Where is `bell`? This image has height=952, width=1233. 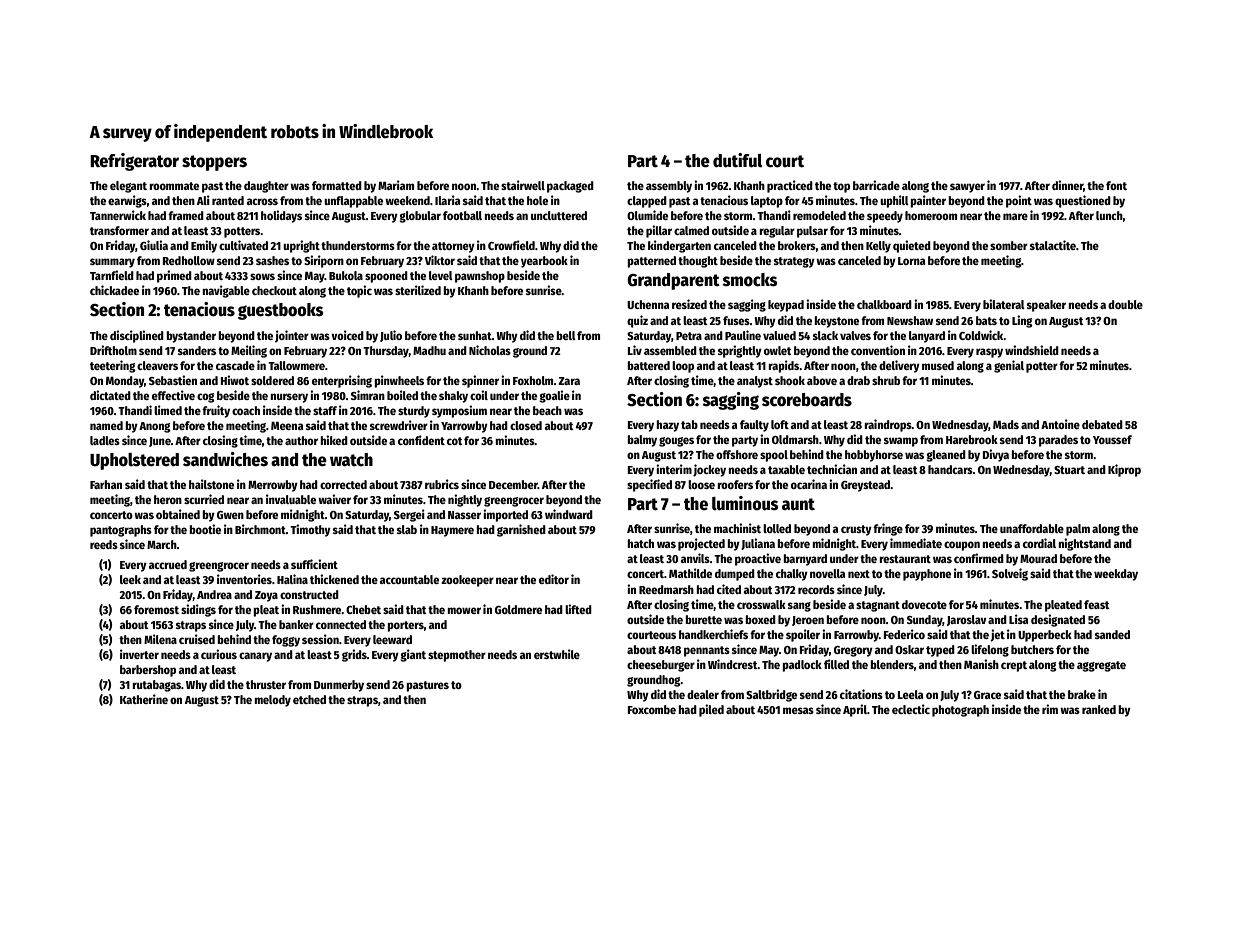
bell is located at coordinates (566, 335).
